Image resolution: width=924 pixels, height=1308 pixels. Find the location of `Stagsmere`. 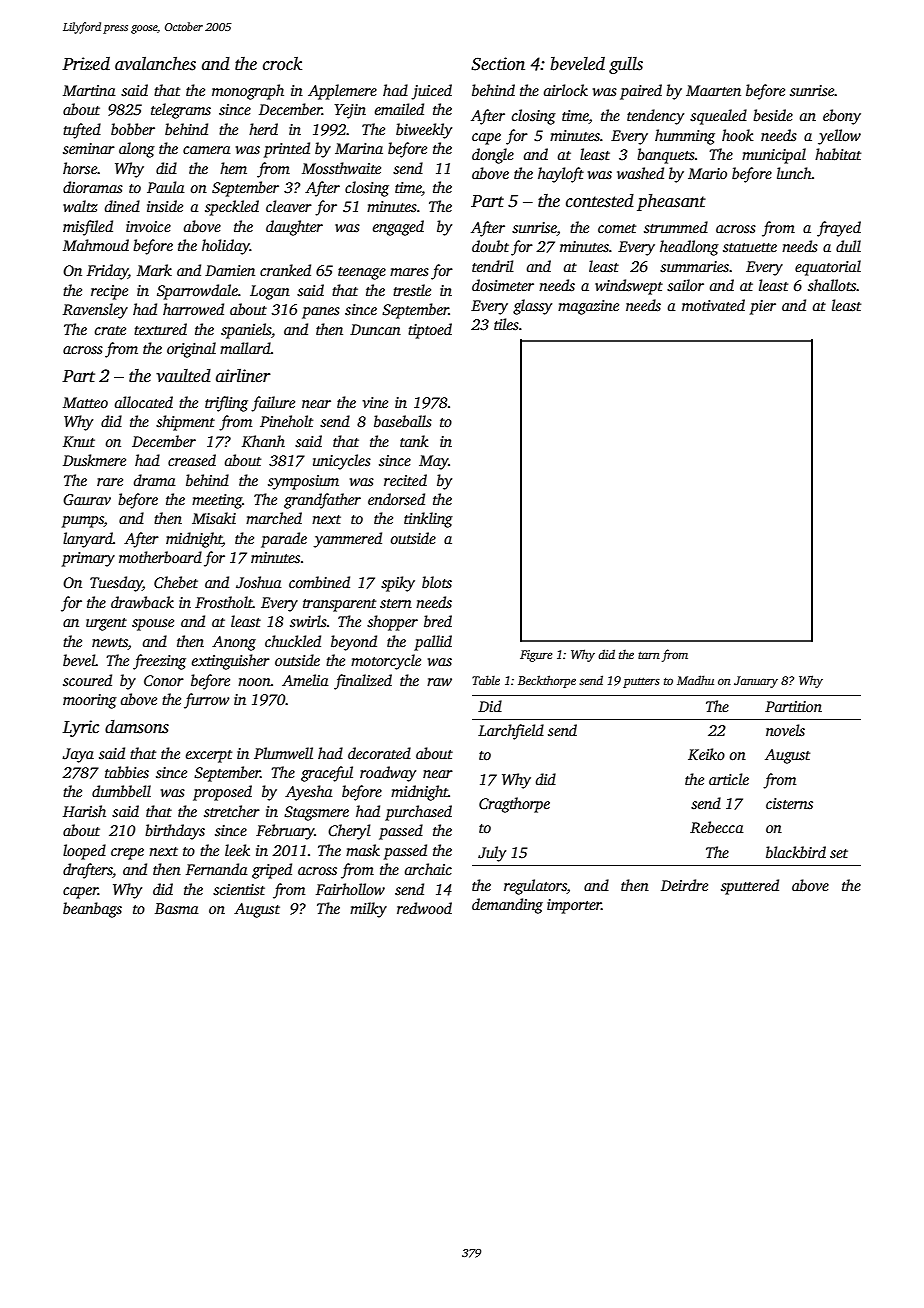

Stagsmere is located at coordinates (316, 813).
